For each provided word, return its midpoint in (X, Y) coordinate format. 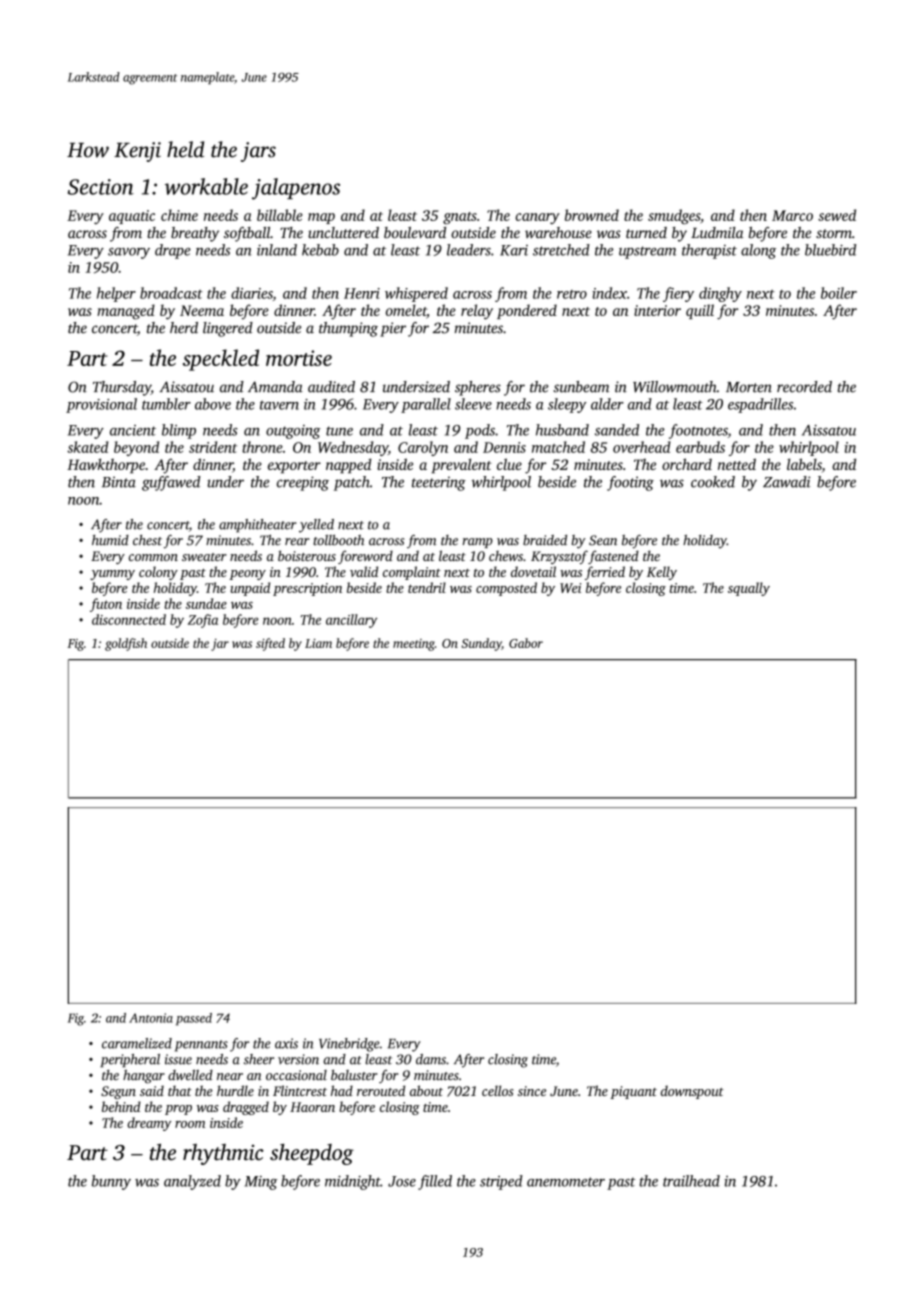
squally (749, 589)
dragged (246, 1108)
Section (101, 187)
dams (431, 1059)
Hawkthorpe (106, 466)
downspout (692, 1092)
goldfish (126, 644)
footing (630, 483)
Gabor (526, 643)
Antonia (151, 1018)
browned (592, 215)
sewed (837, 215)
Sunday (482, 644)
